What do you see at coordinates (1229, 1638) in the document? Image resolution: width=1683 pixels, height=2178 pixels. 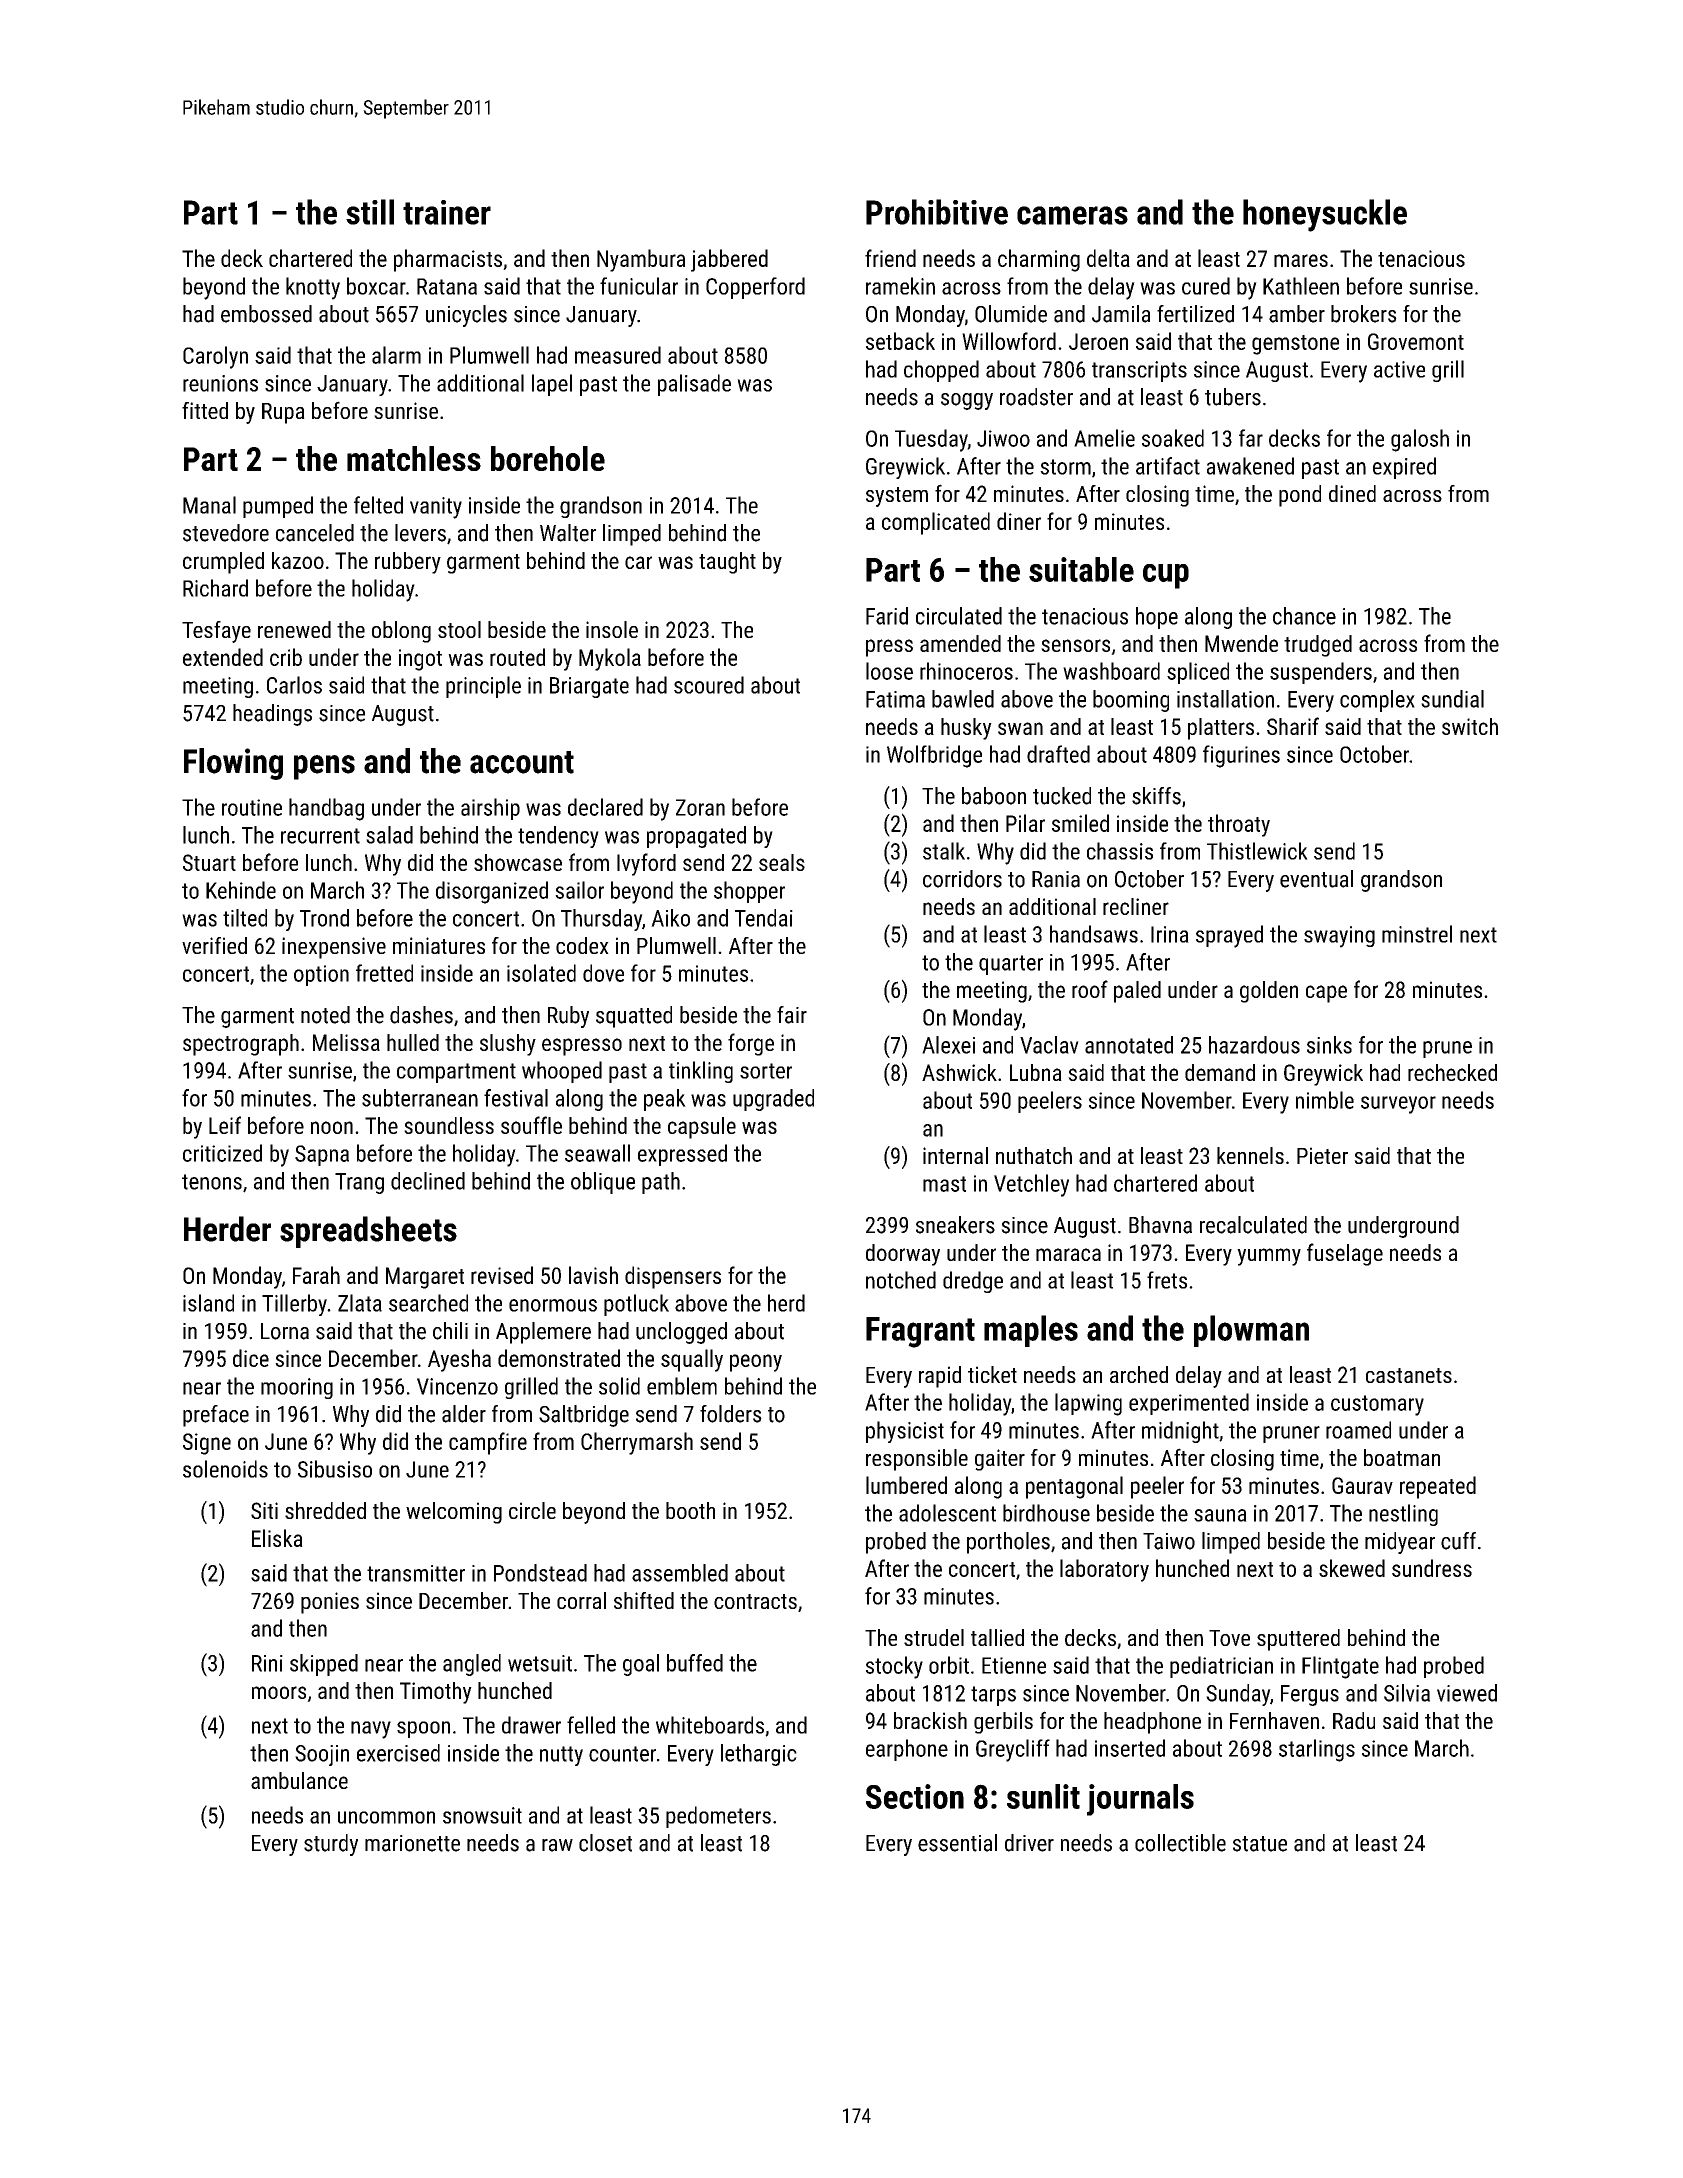 I see `Tove` at bounding box center [1229, 1638].
